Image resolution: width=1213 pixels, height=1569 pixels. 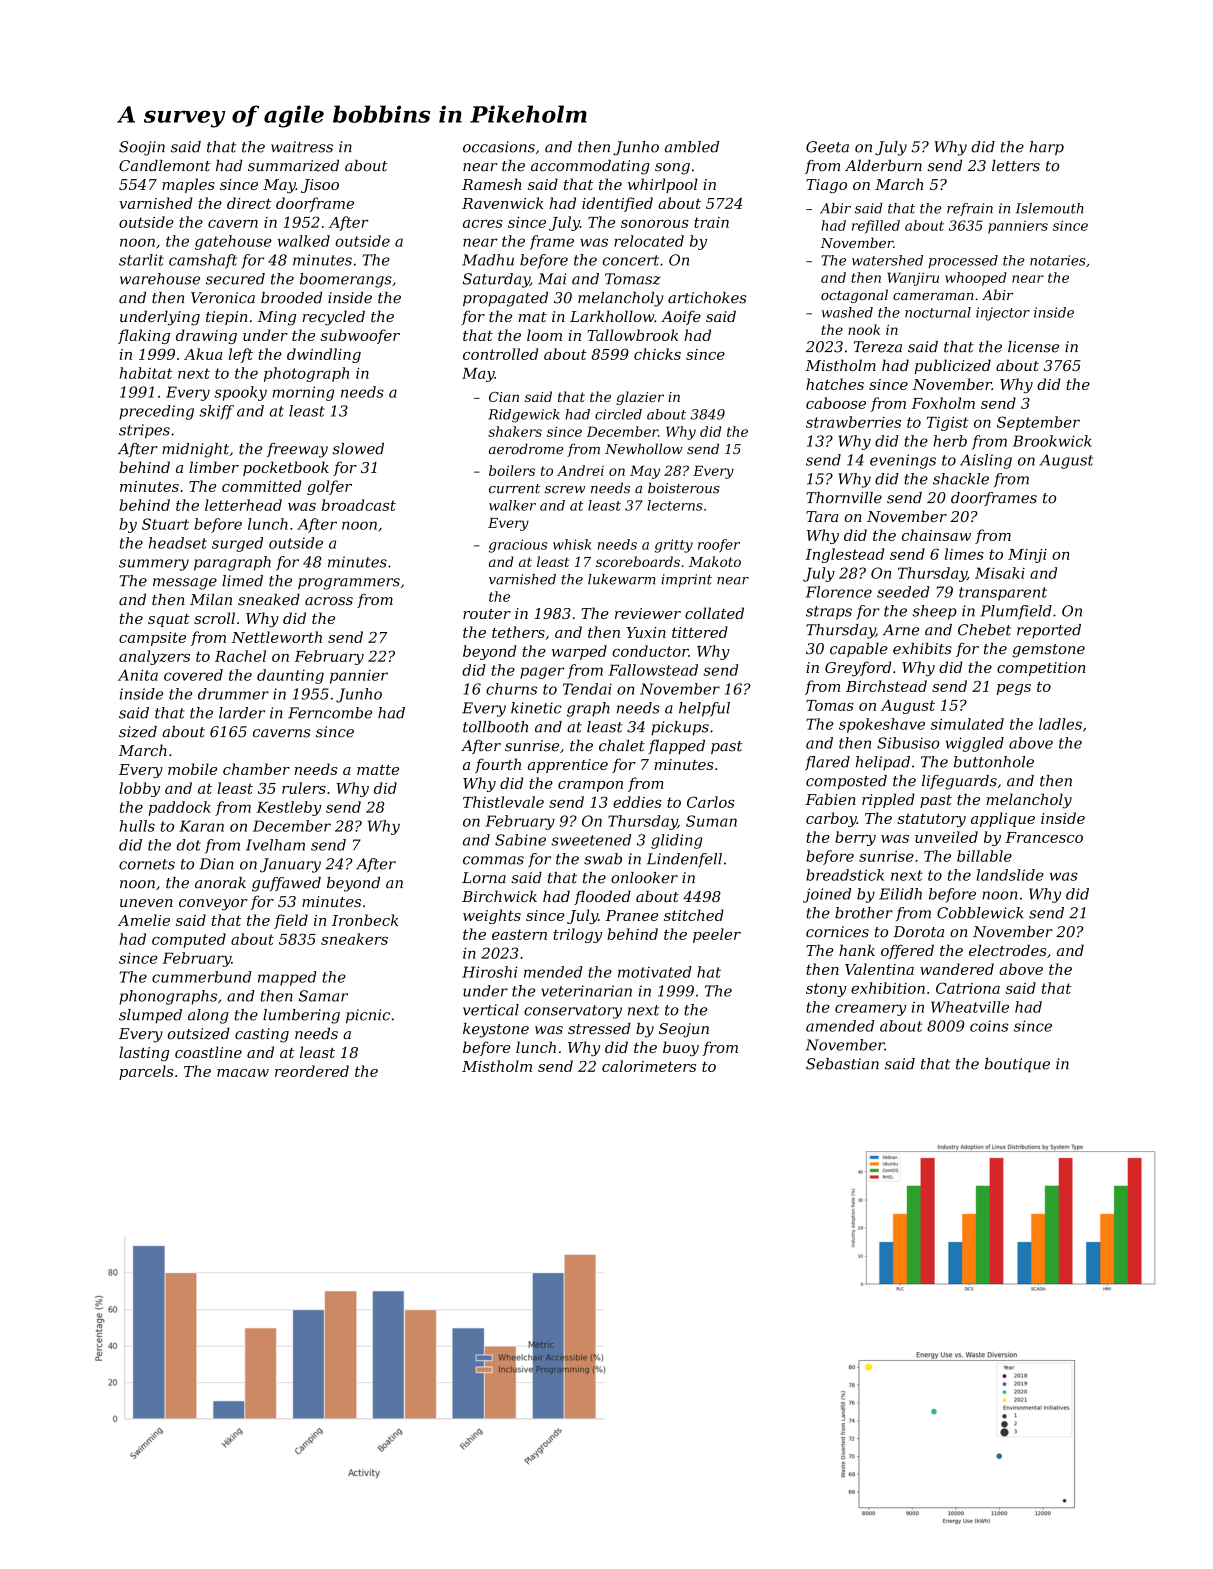 What do you see at coordinates (291, 298) in the screenshot?
I see `brooded` at bounding box center [291, 298].
